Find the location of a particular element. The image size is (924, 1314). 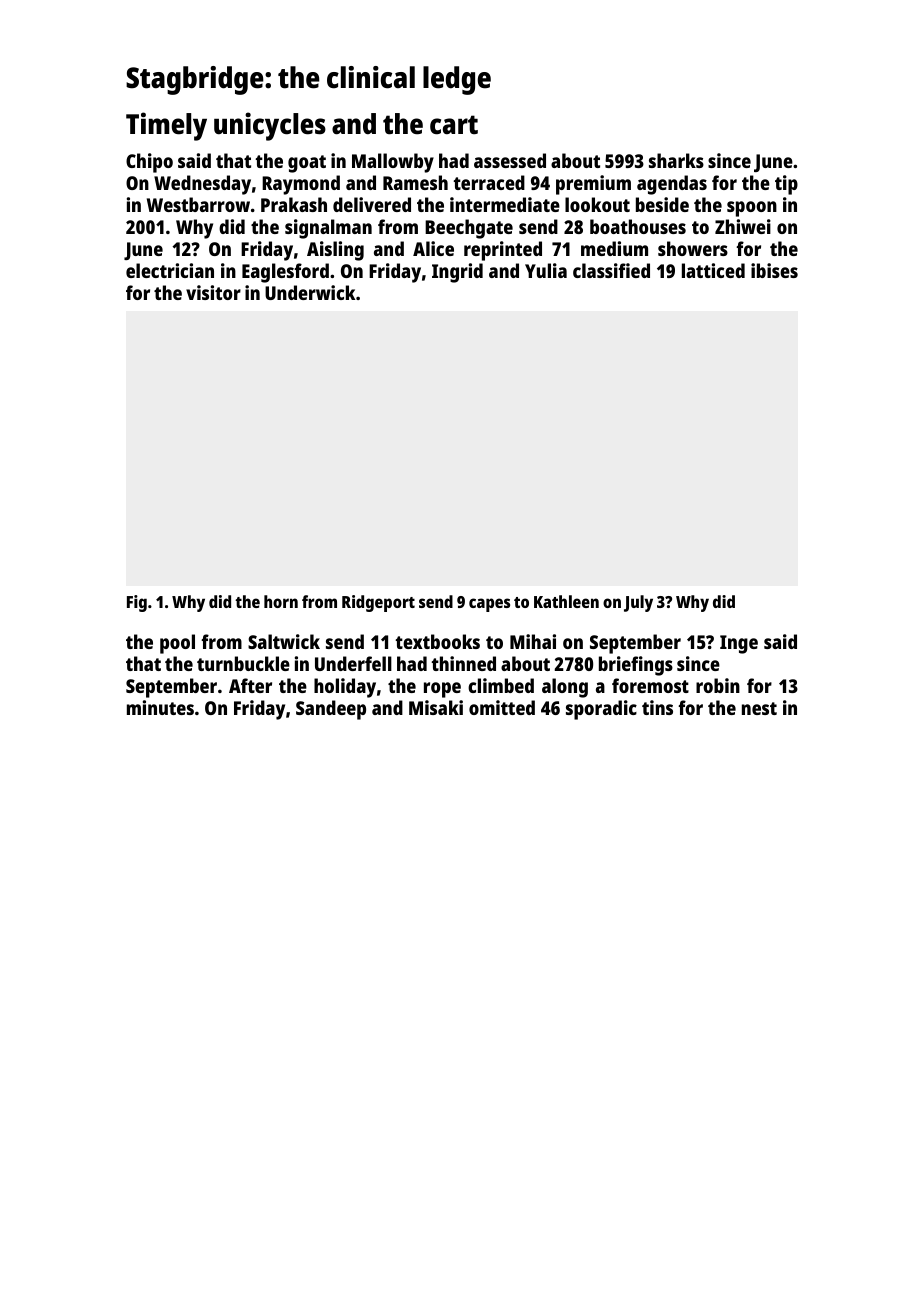

Mihai is located at coordinates (533, 641).
